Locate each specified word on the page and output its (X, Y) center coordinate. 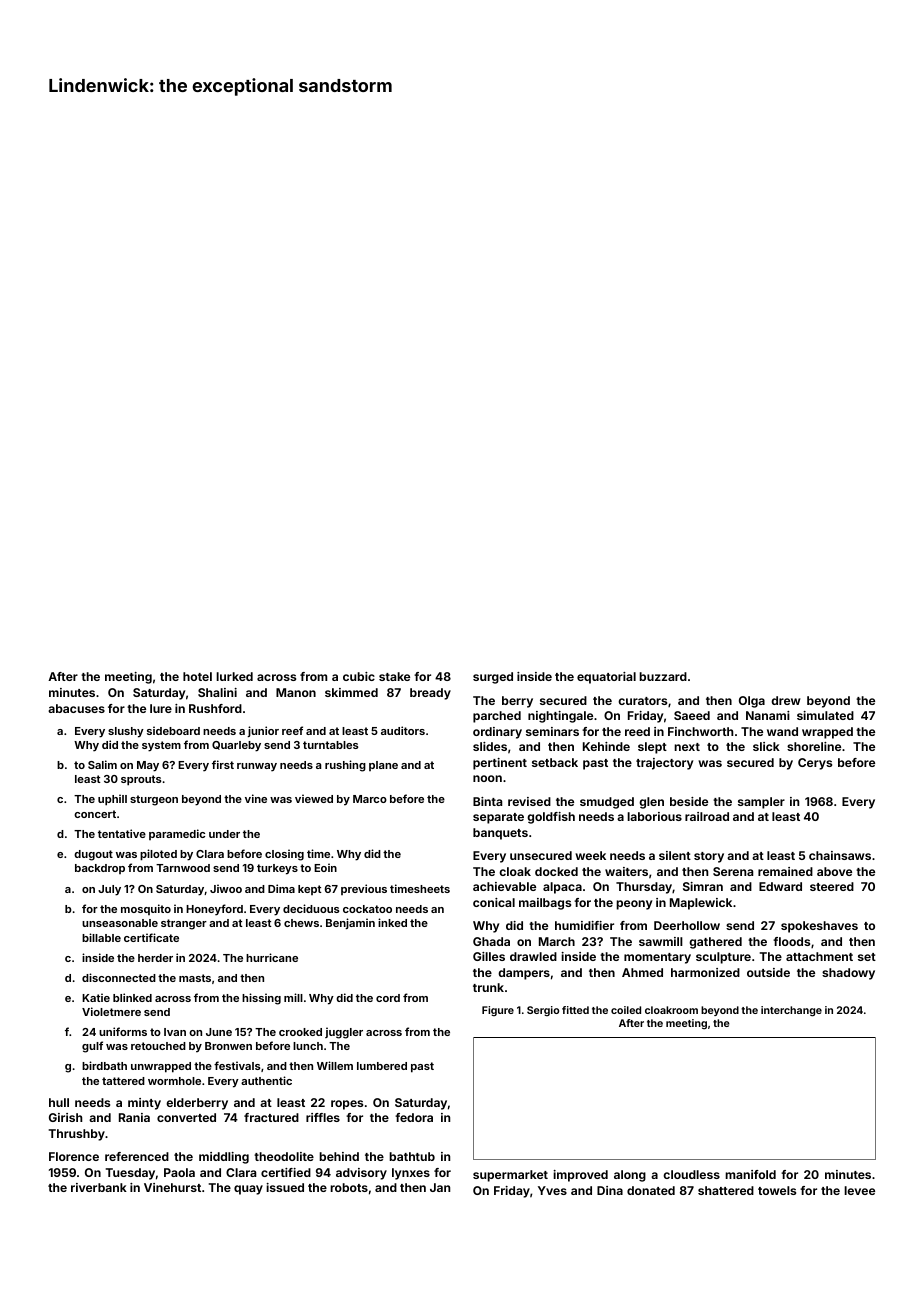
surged (493, 678)
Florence (74, 1156)
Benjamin (350, 923)
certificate (151, 937)
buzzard (663, 676)
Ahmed (642, 972)
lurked (234, 676)
